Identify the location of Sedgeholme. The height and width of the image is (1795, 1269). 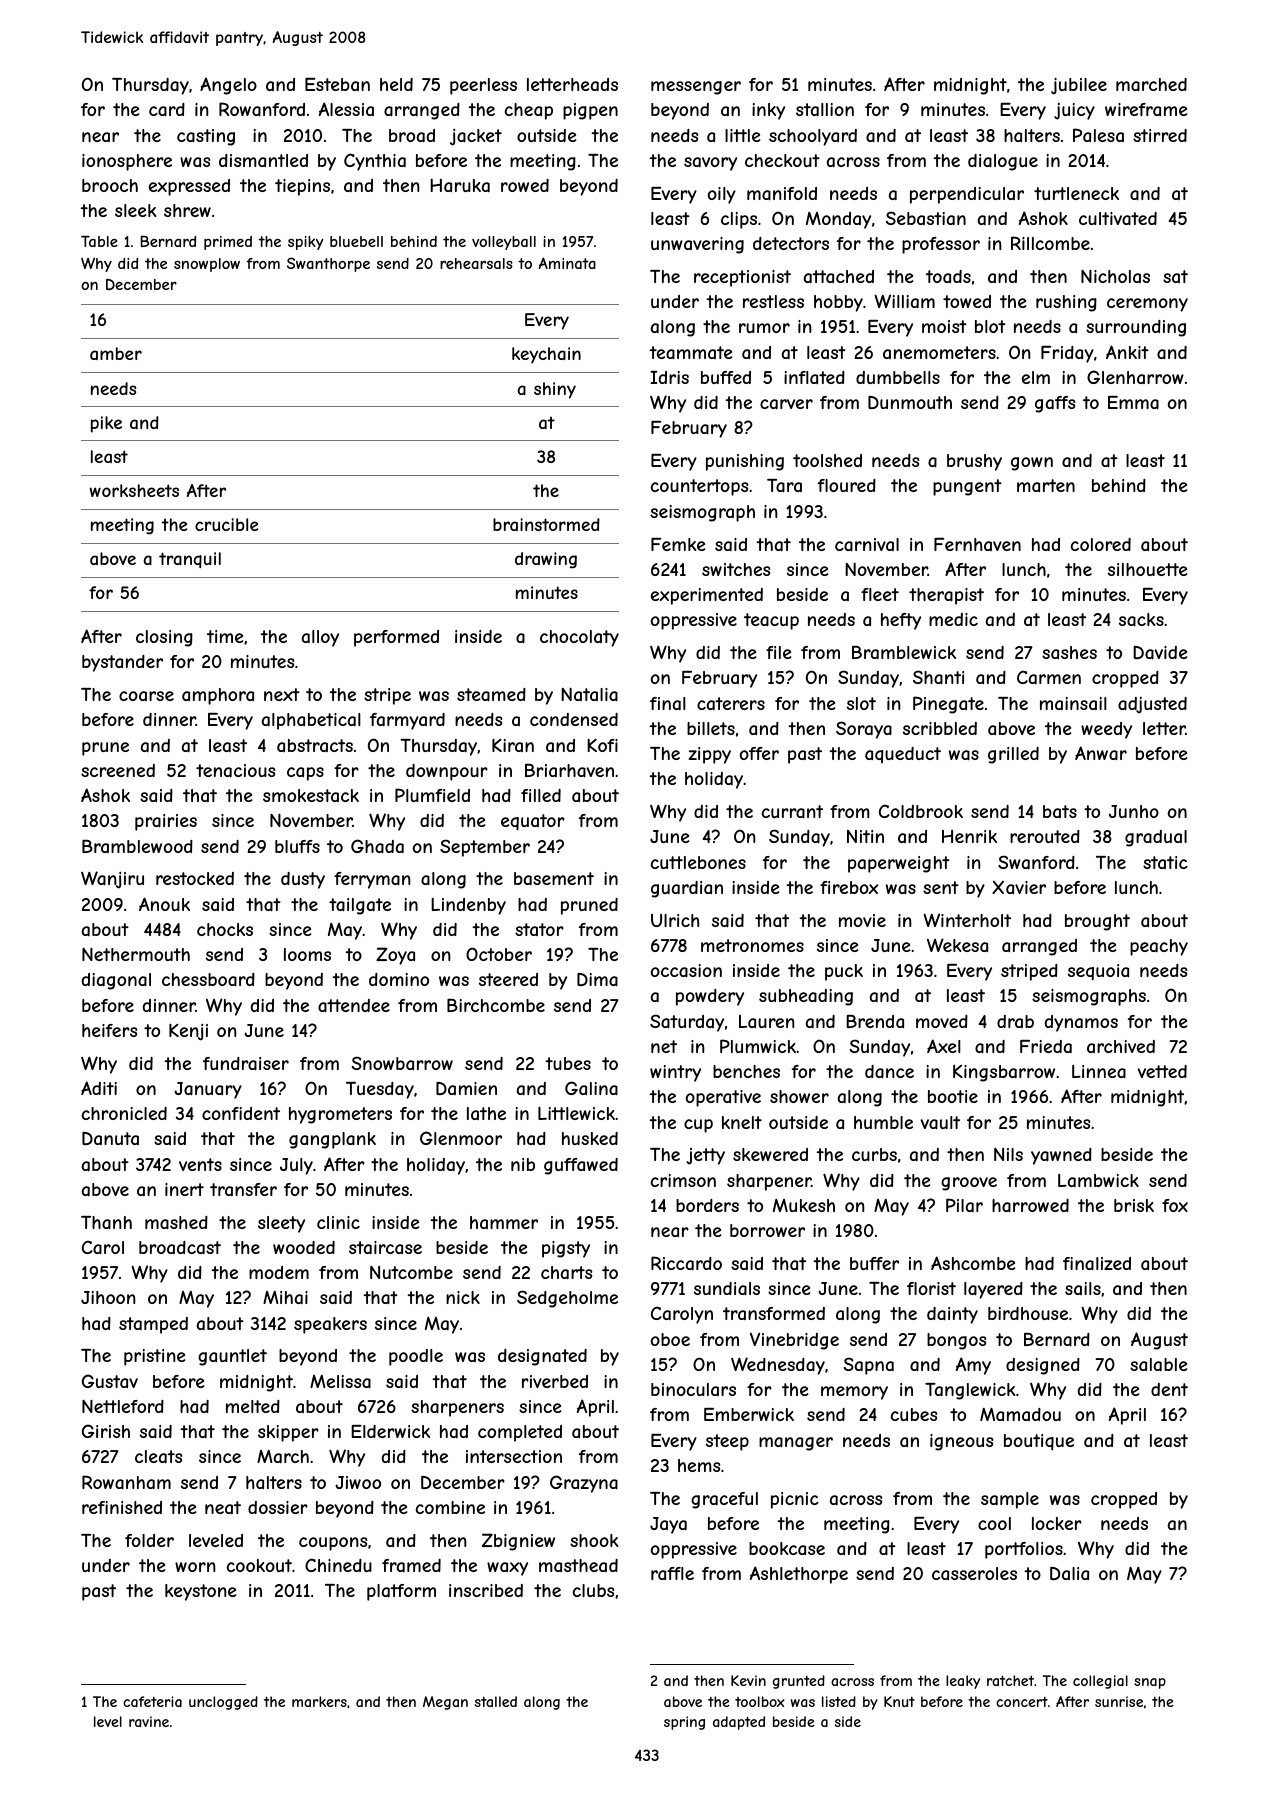
(567, 1299).
